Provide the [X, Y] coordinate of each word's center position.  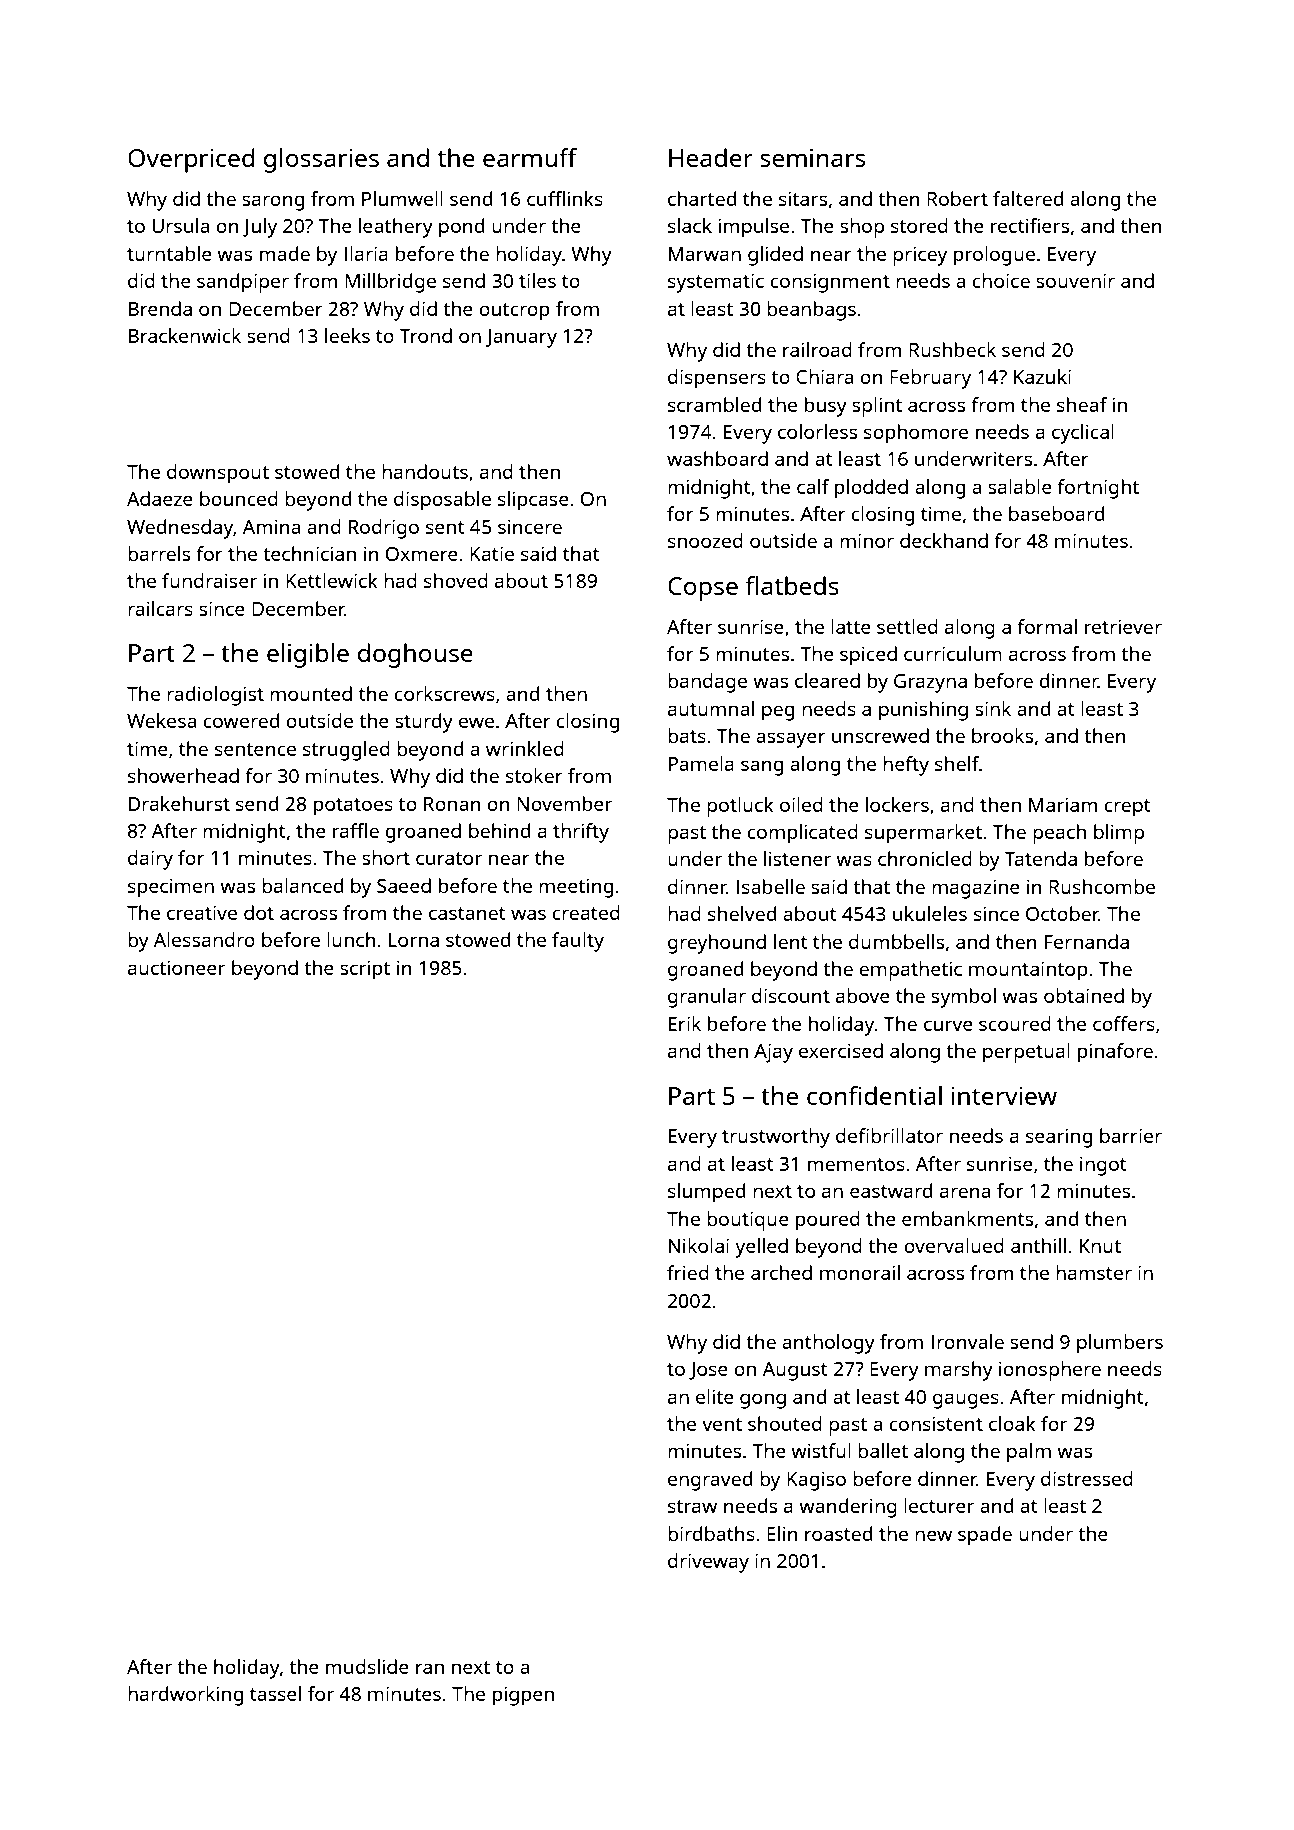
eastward [891, 1190]
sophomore [916, 434]
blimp [1119, 834]
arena [965, 1192]
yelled [761, 1248]
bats [687, 735]
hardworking [185, 1696]
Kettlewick [332, 580]
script [365, 970]
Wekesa [161, 720]
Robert [957, 198]
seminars [812, 158]
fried [688, 1272]
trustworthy [776, 1138]
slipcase [533, 501]
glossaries [321, 160]
